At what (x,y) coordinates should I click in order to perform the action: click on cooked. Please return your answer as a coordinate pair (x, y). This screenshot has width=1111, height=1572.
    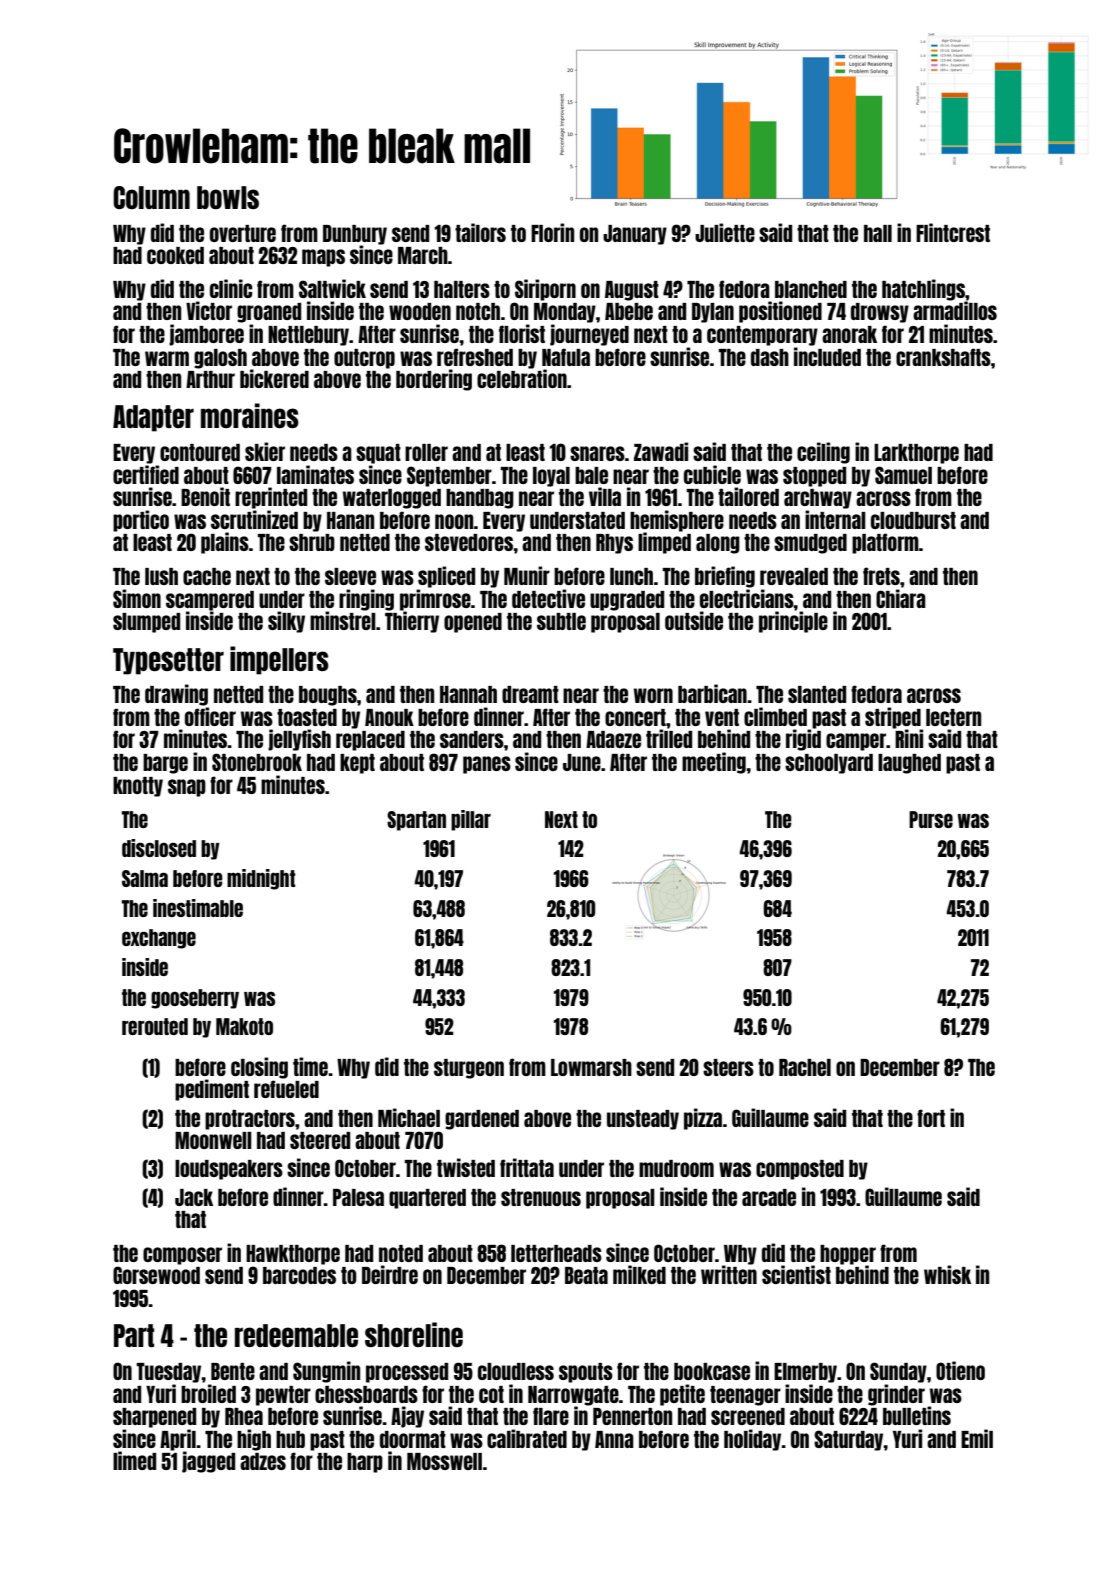
    Looking at the image, I should click on (175, 255).
